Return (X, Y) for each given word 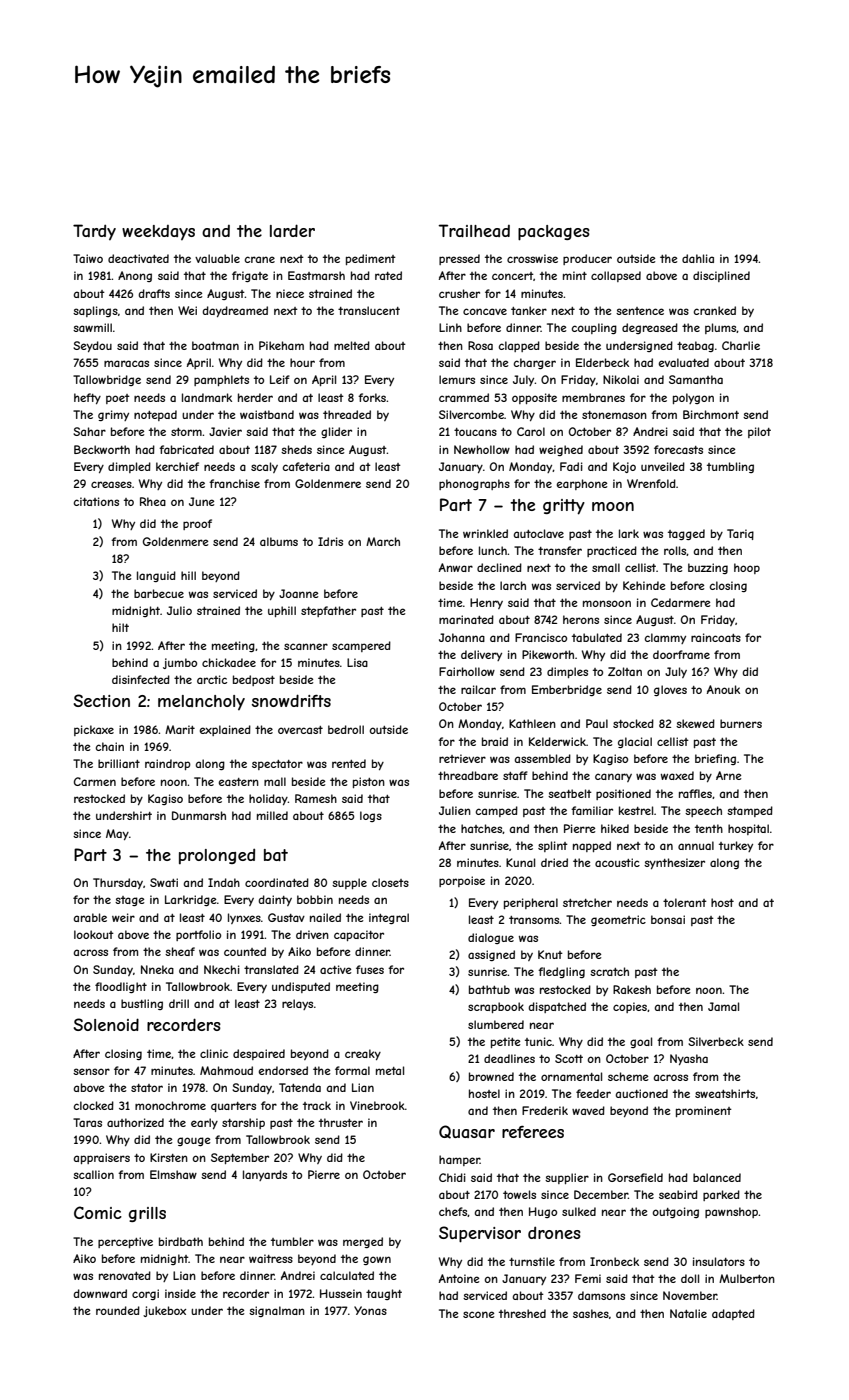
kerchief (177, 466)
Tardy (94, 232)
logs (371, 816)
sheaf (180, 951)
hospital (748, 829)
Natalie (688, 1313)
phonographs (474, 484)
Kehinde (644, 585)
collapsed (616, 276)
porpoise (462, 881)
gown (377, 1260)
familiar (592, 810)
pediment (371, 259)
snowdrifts (291, 700)
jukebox (164, 1311)
